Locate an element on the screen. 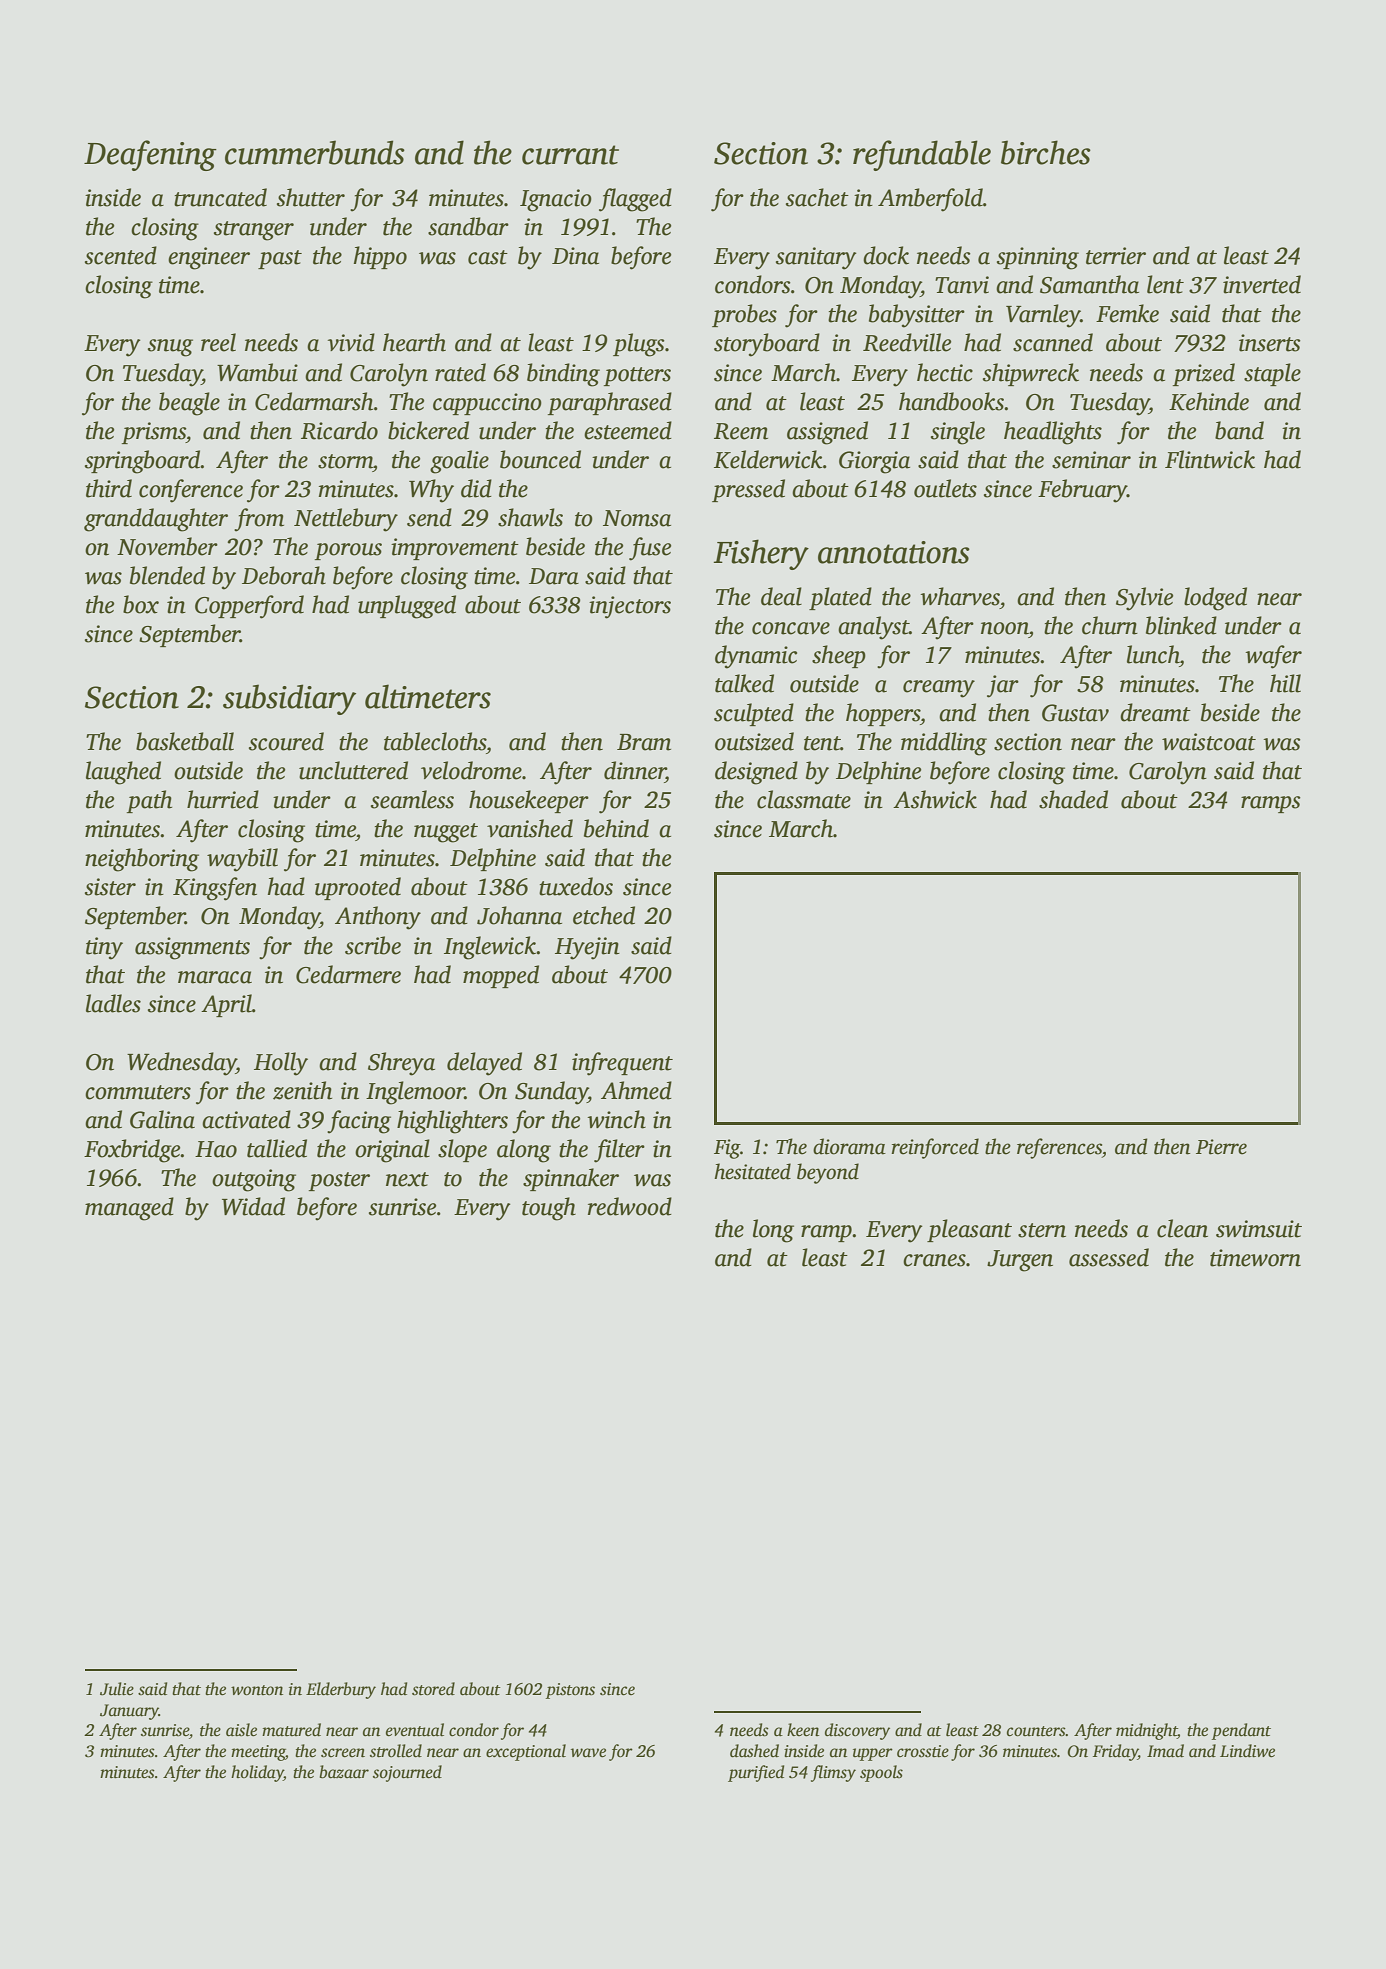 The height and width of the screenshot is (1969, 1386). Lindiwe is located at coordinates (1247, 1751).
